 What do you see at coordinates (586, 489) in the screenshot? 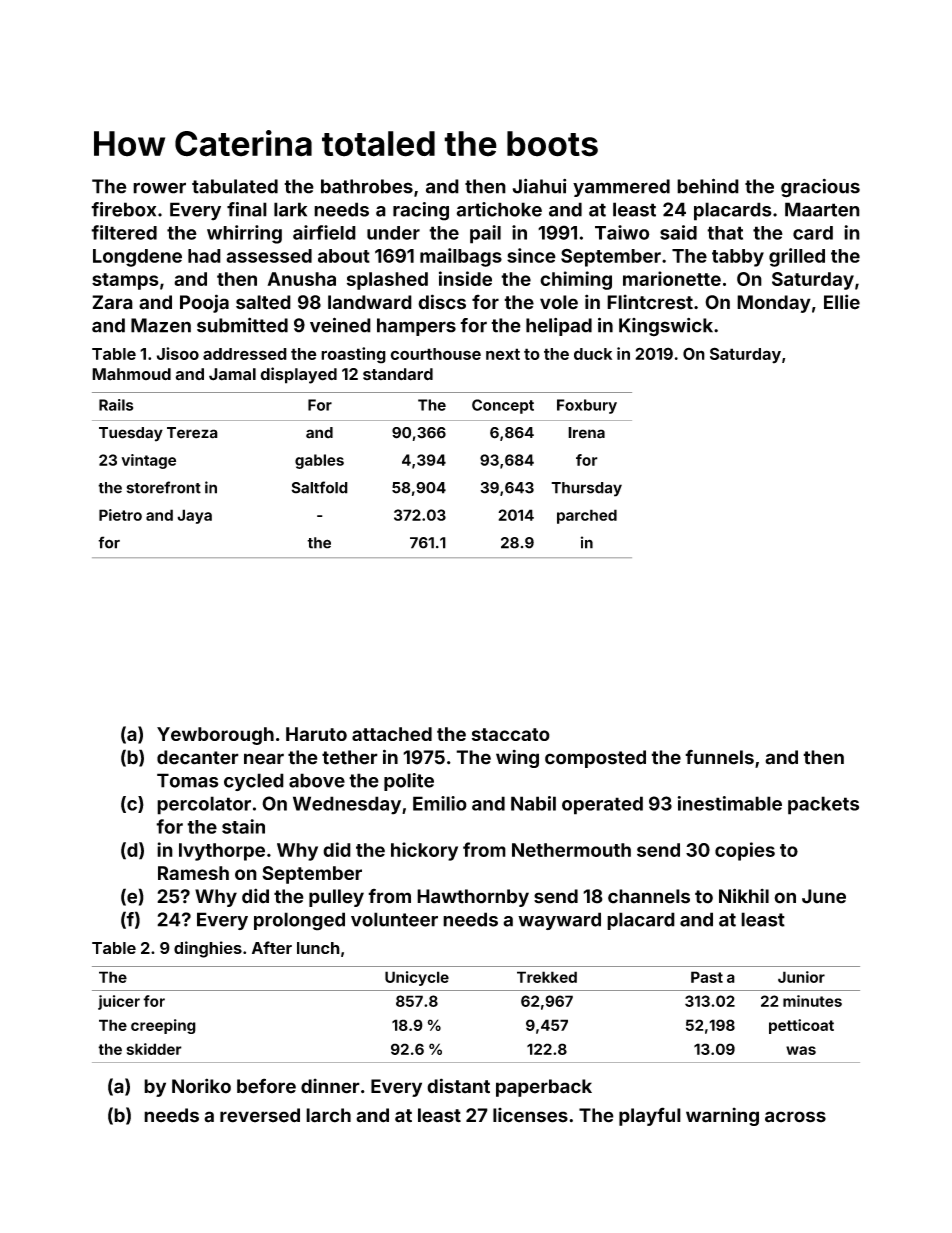
I see `Thursday` at bounding box center [586, 489].
